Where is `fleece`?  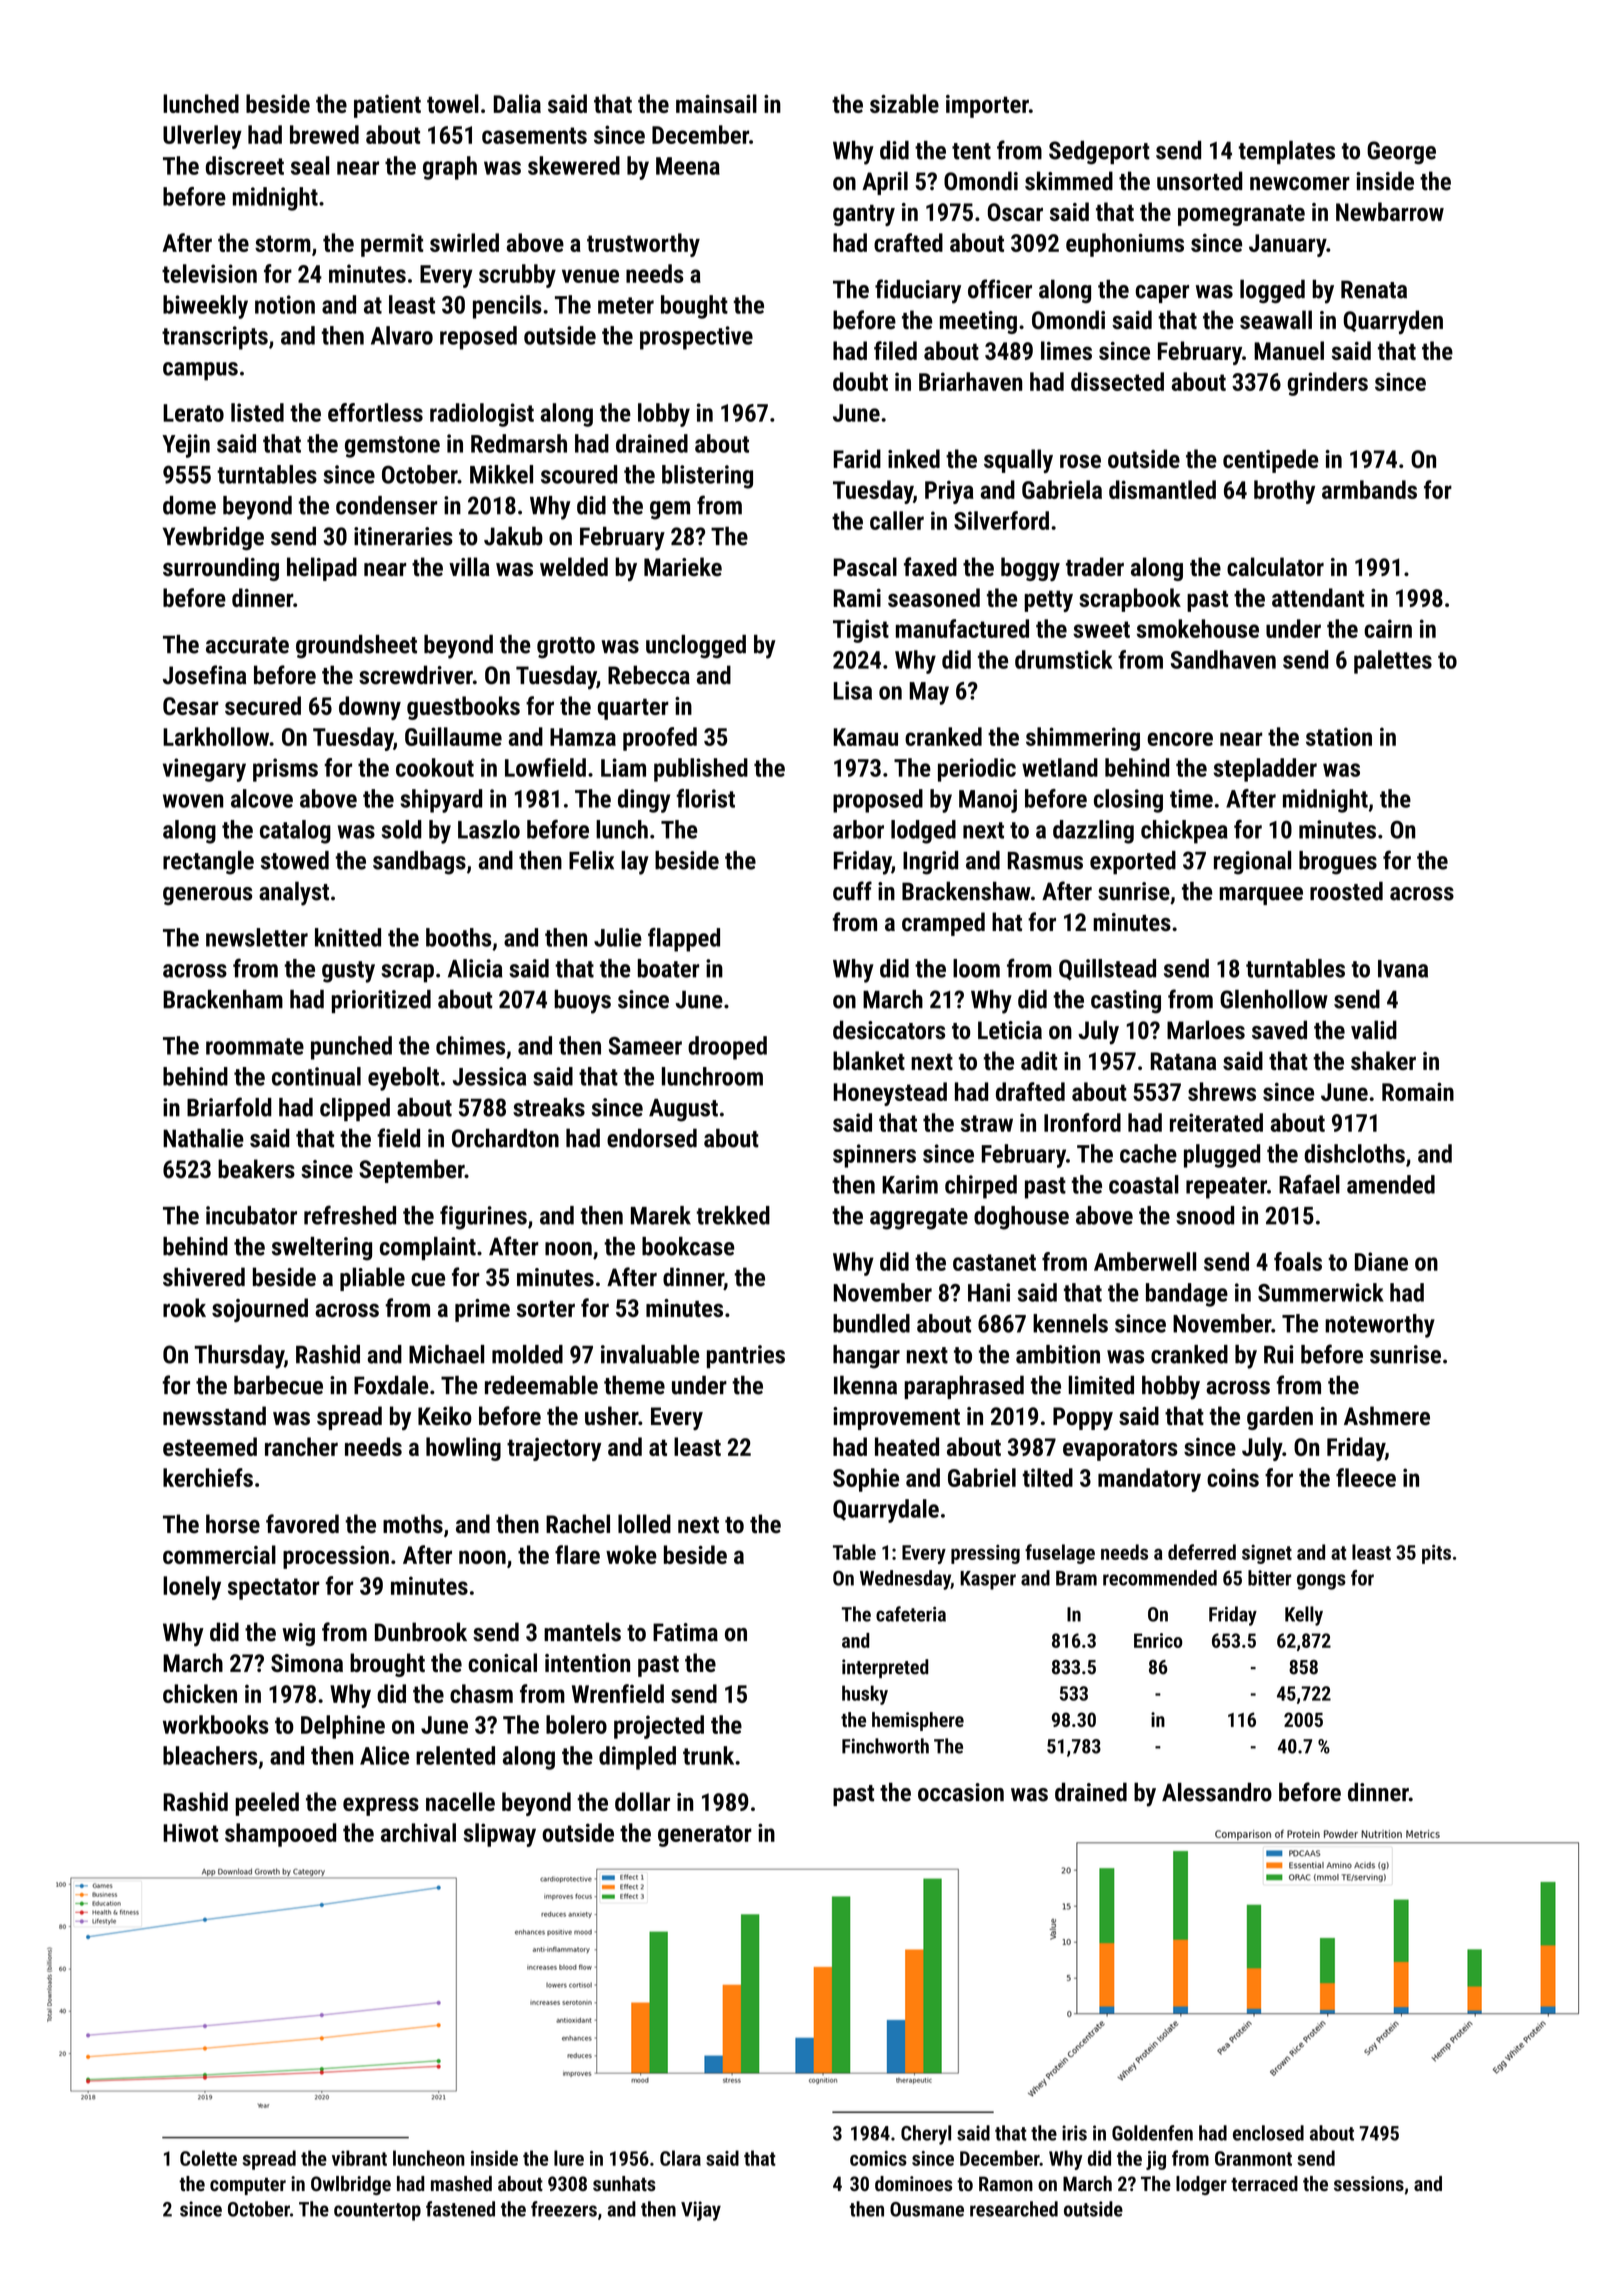 fleece is located at coordinates (1366, 1477).
